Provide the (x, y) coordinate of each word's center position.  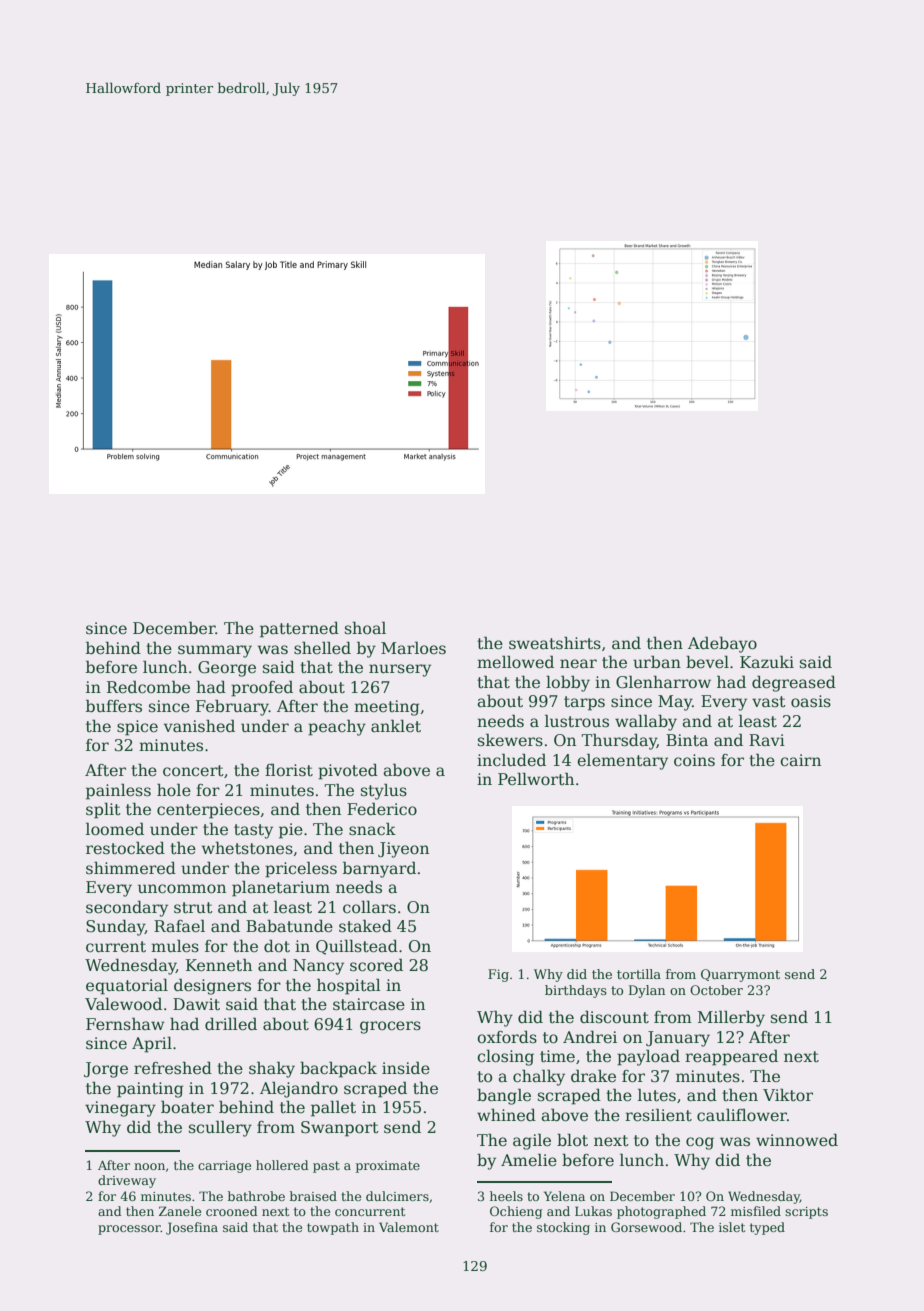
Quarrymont (740, 975)
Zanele (180, 1211)
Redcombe (148, 687)
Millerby (731, 1018)
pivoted (348, 771)
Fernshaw (125, 1024)
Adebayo (722, 644)
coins (694, 760)
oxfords (507, 1037)
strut (193, 908)
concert (193, 770)
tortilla (639, 974)
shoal (365, 628)
